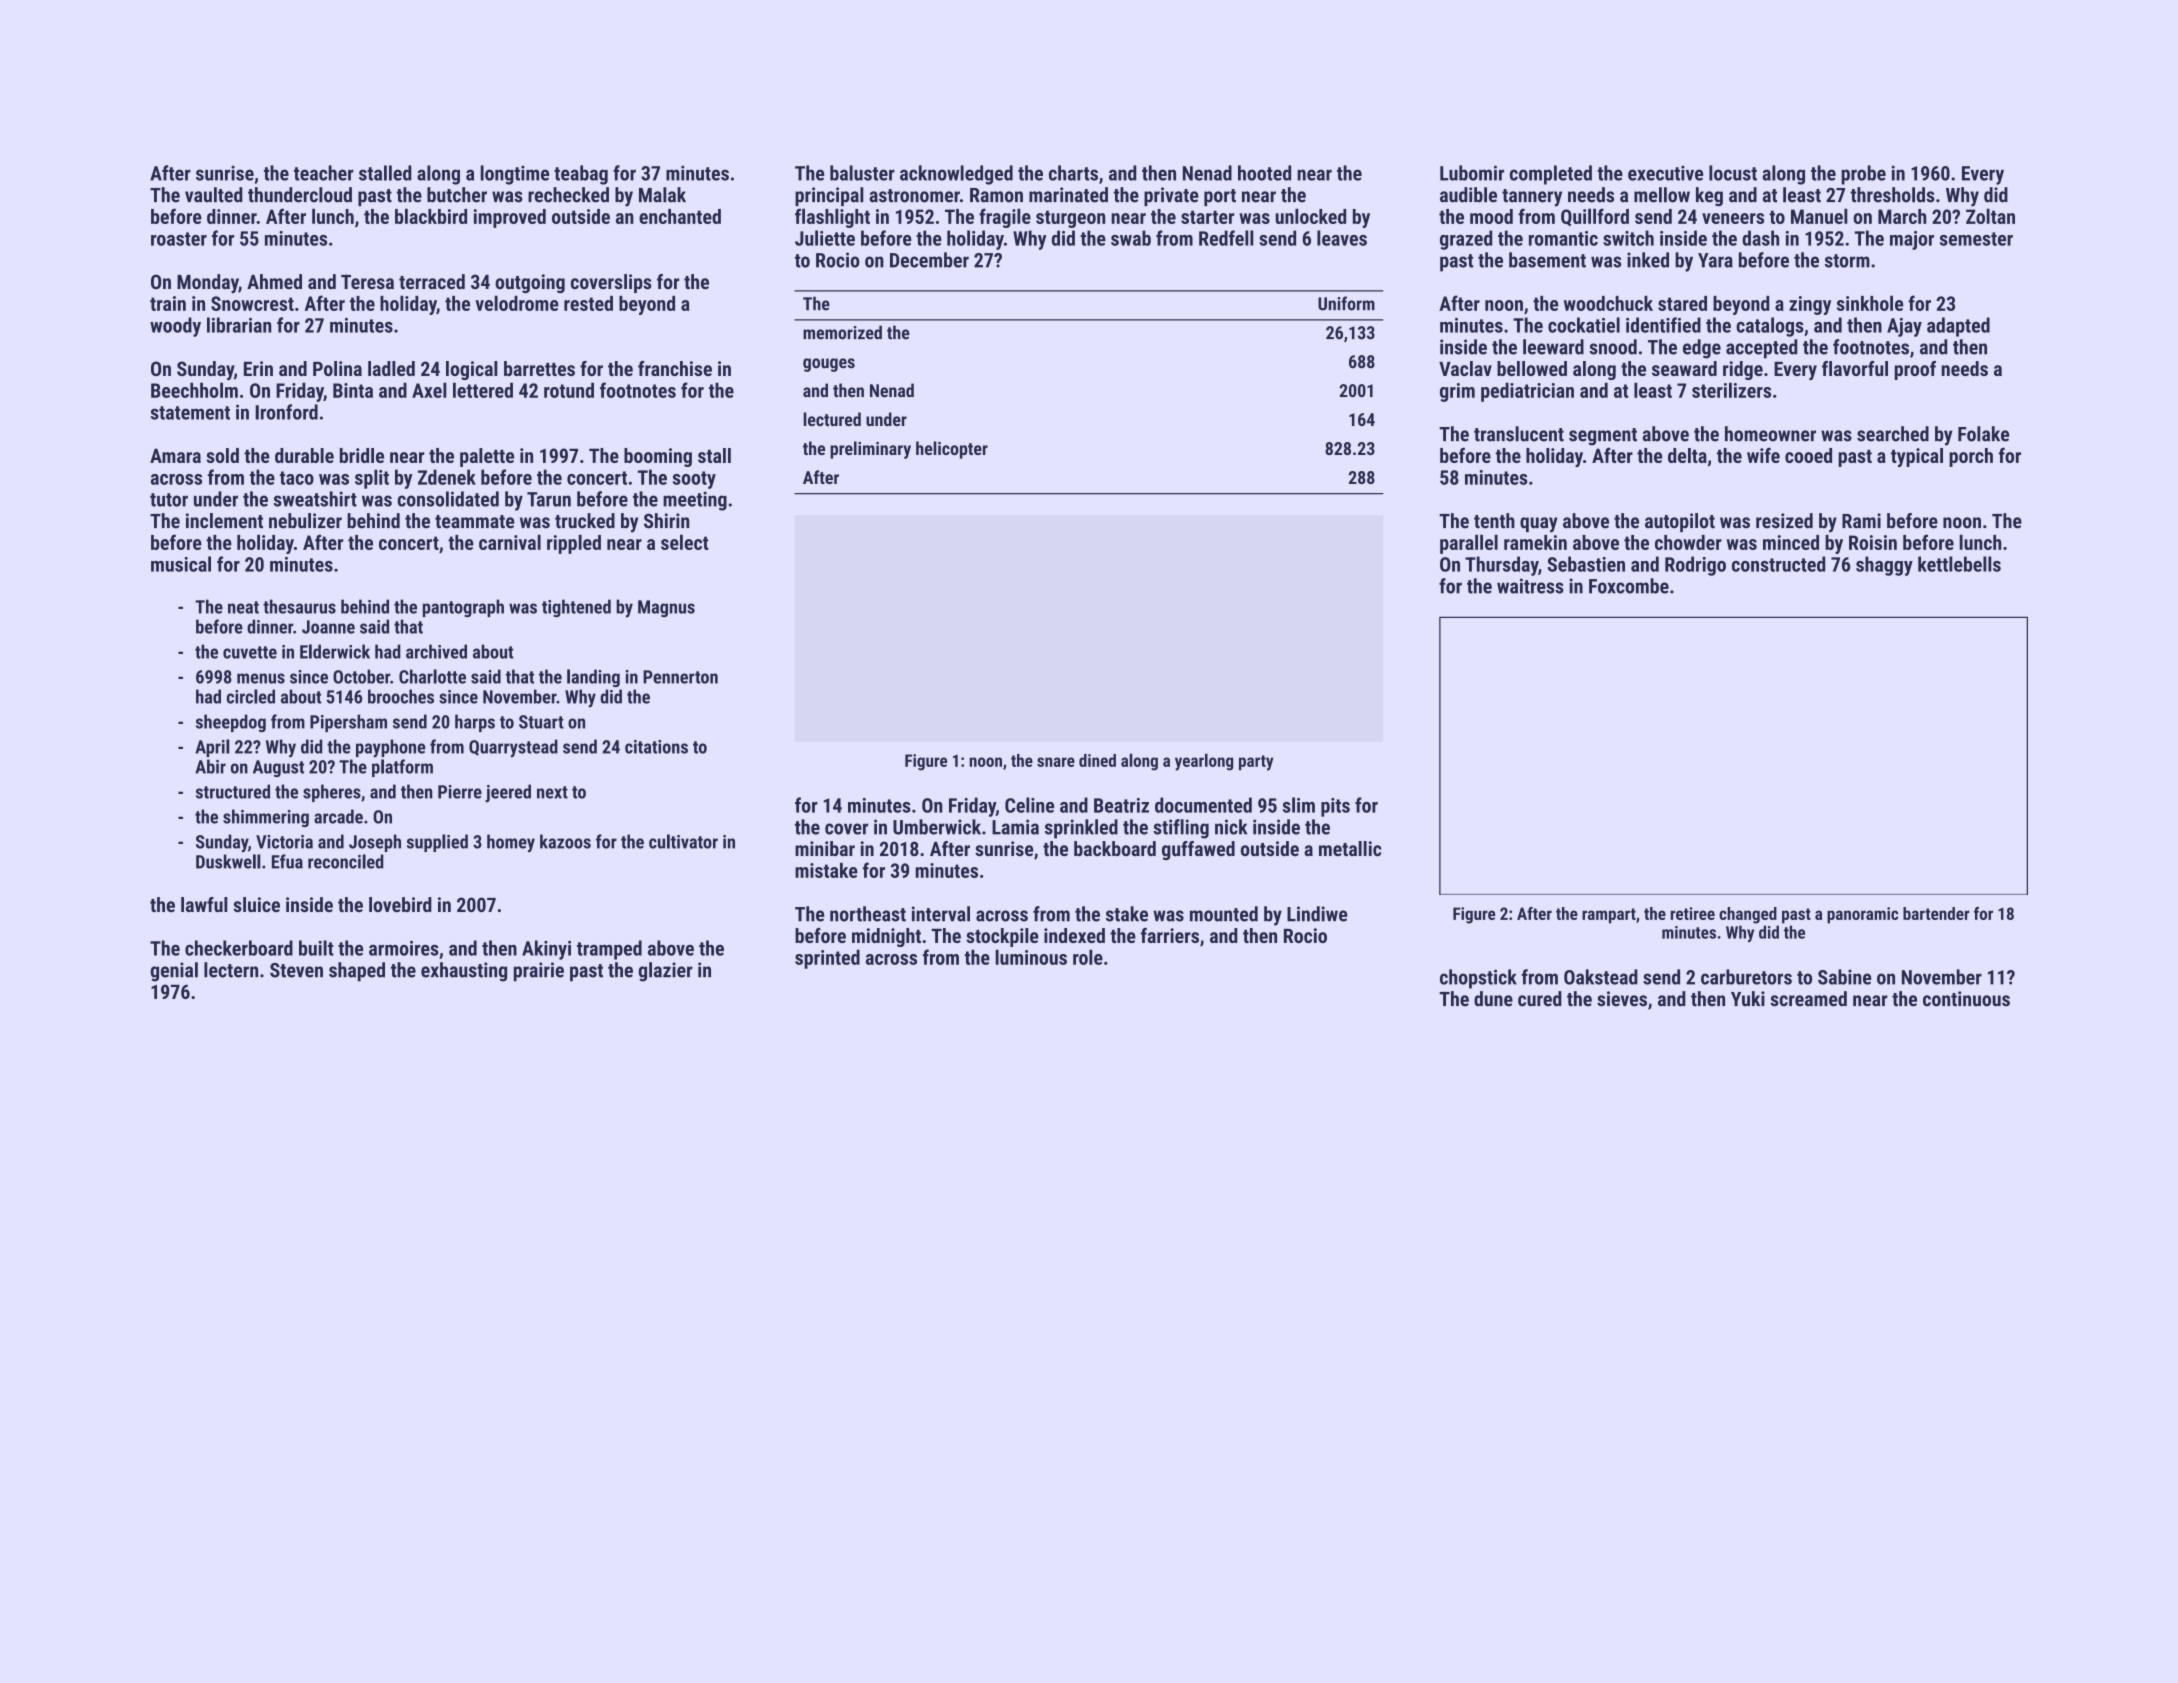 This page has height=1683, width=2178. I want to click on Yara, so click(1715, 260).
